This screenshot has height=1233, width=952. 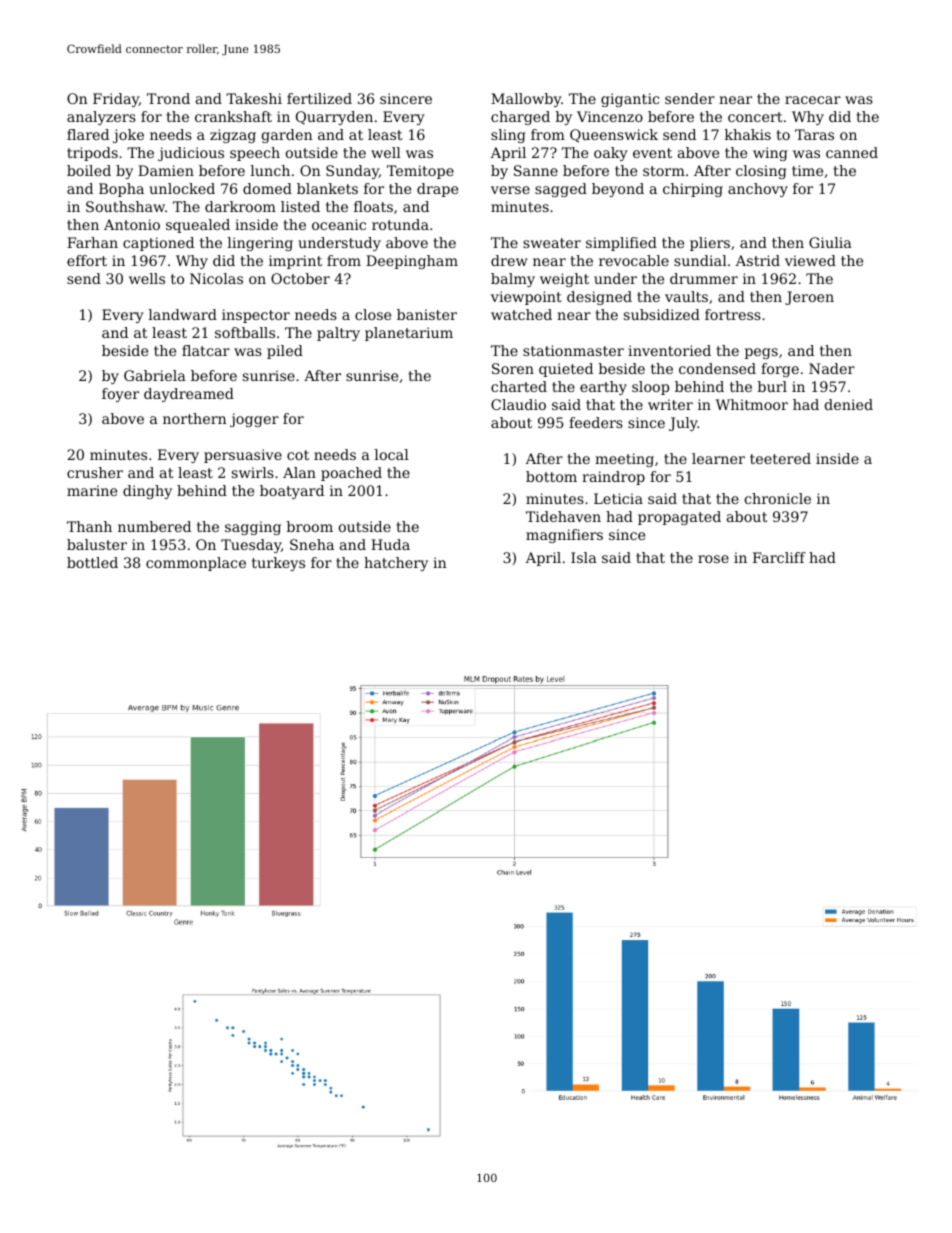 What do you see at coordinates (596, 422) in the screenshot?
I see `feeders` at bounding box center [596, 422].
